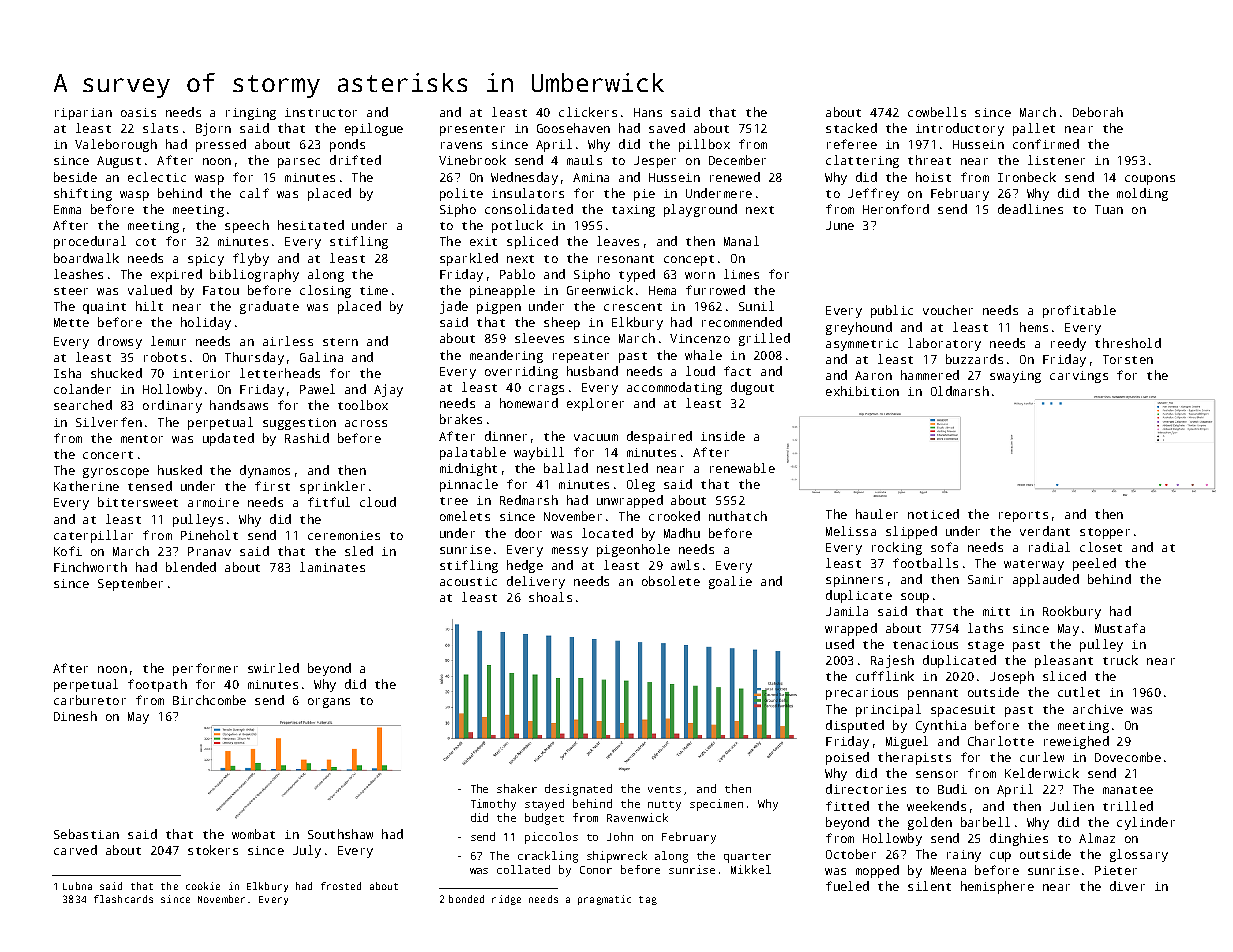  Describe the element at coordinates (862, 694) in the screenshot. I see `precarious` at that location.
